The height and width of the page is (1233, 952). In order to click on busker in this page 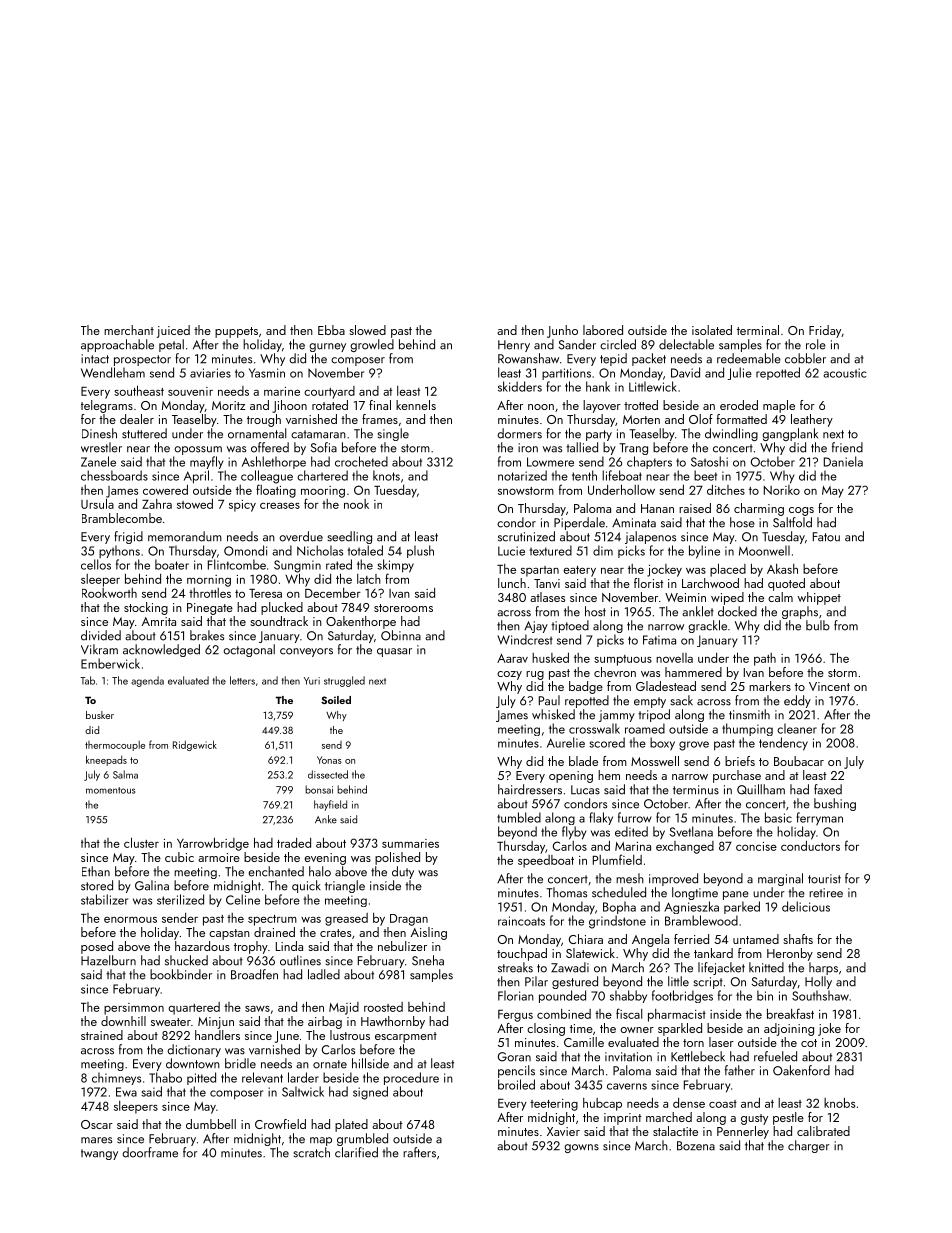, I will do `click(100, 715)`.
